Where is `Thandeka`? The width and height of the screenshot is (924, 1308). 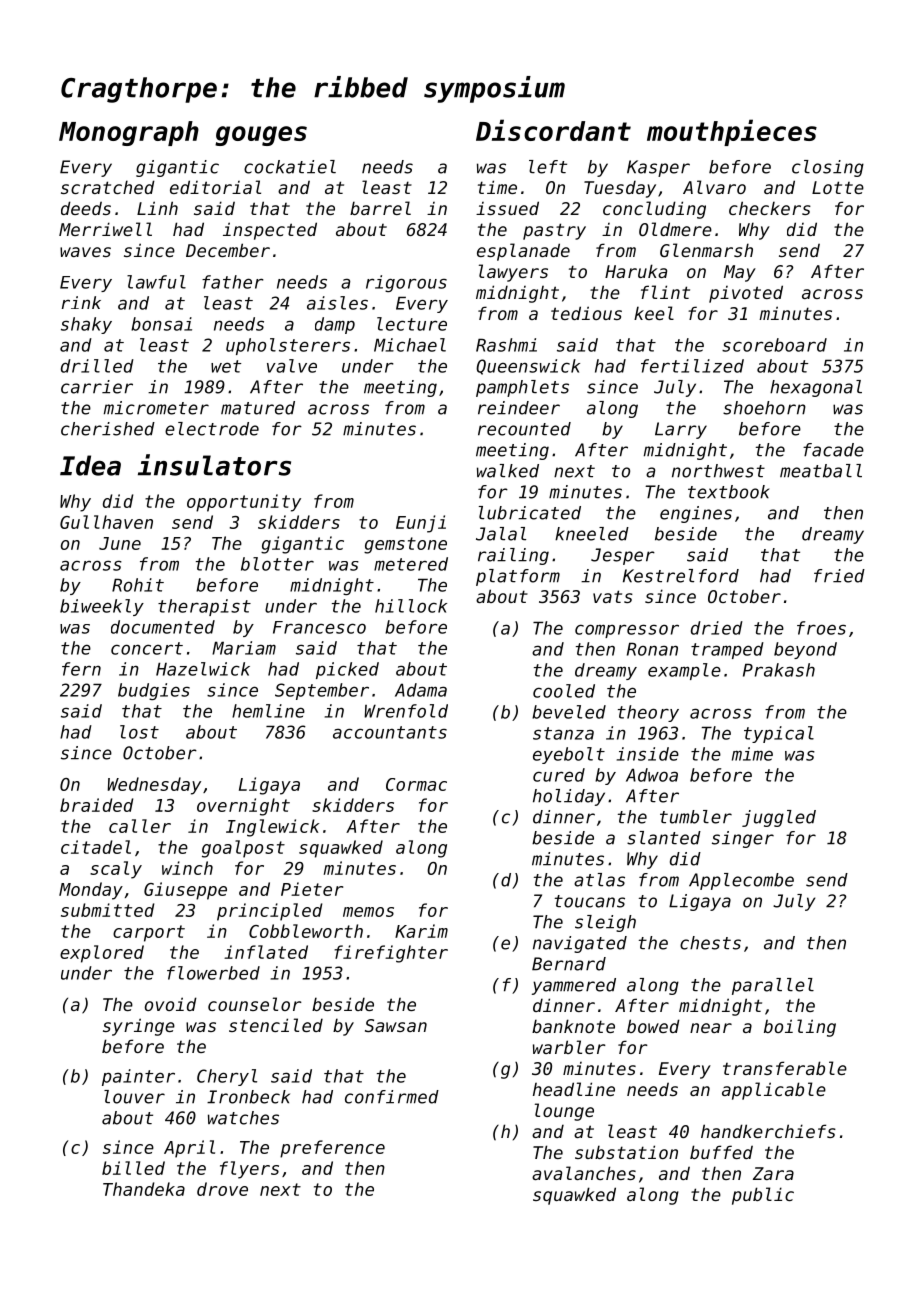
Thandeka is located at coordinates (144, 1189).
